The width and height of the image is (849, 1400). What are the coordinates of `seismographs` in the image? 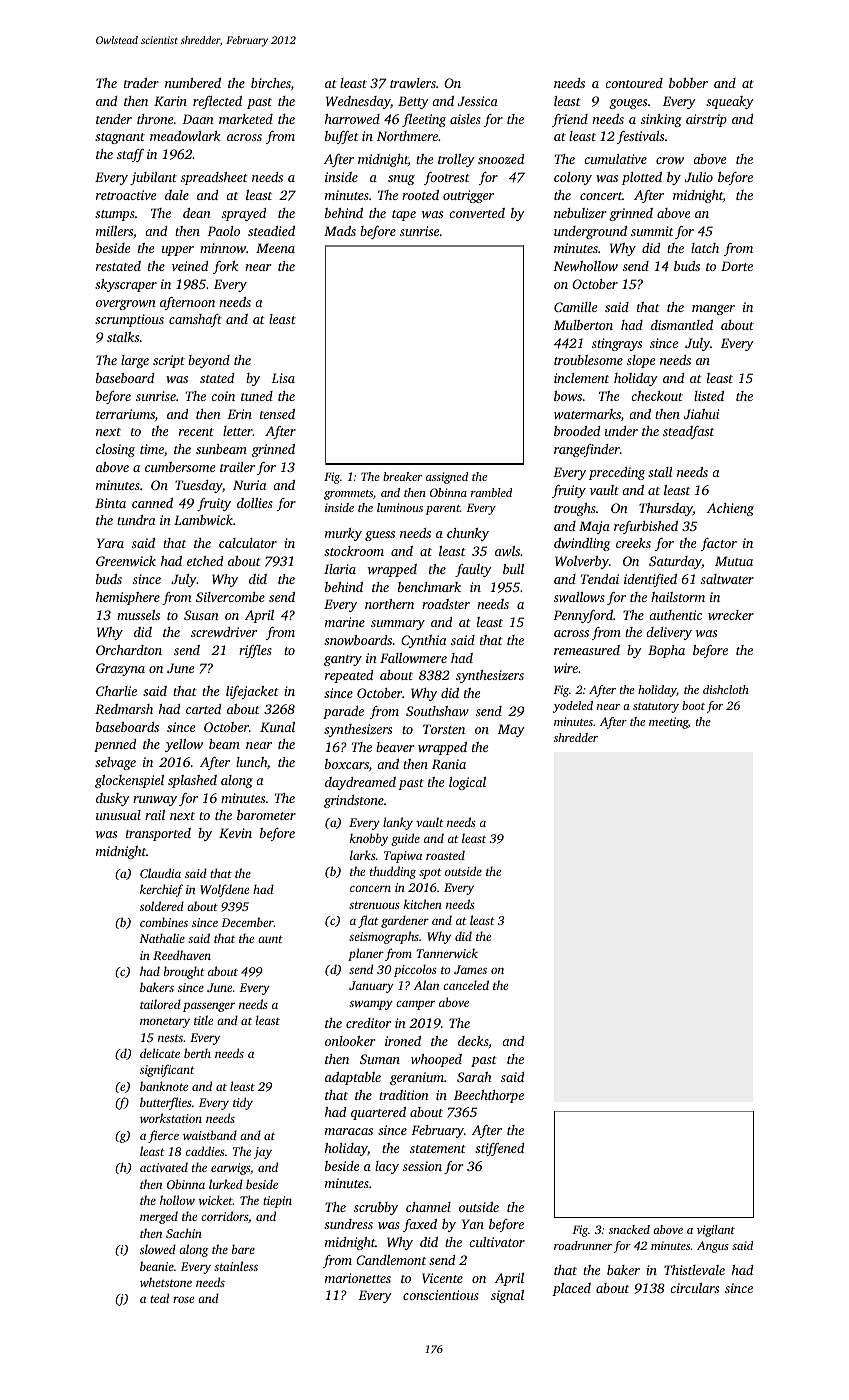 It's located at (384, 937).
